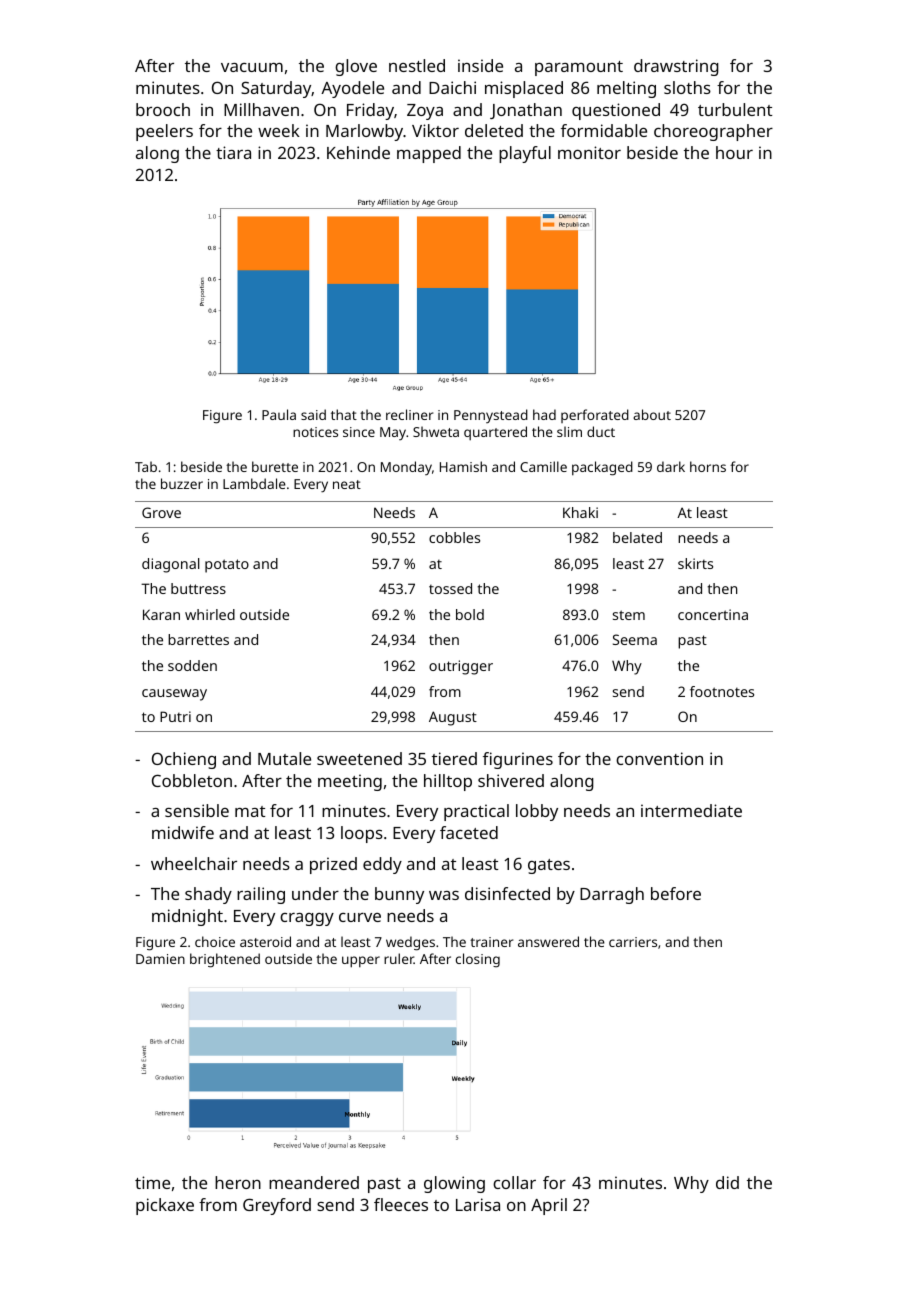 This screenshot has width=908, height=1316. Describe the element at coordinates (727, 1182) in the screenshot. I see `did` at that location.
